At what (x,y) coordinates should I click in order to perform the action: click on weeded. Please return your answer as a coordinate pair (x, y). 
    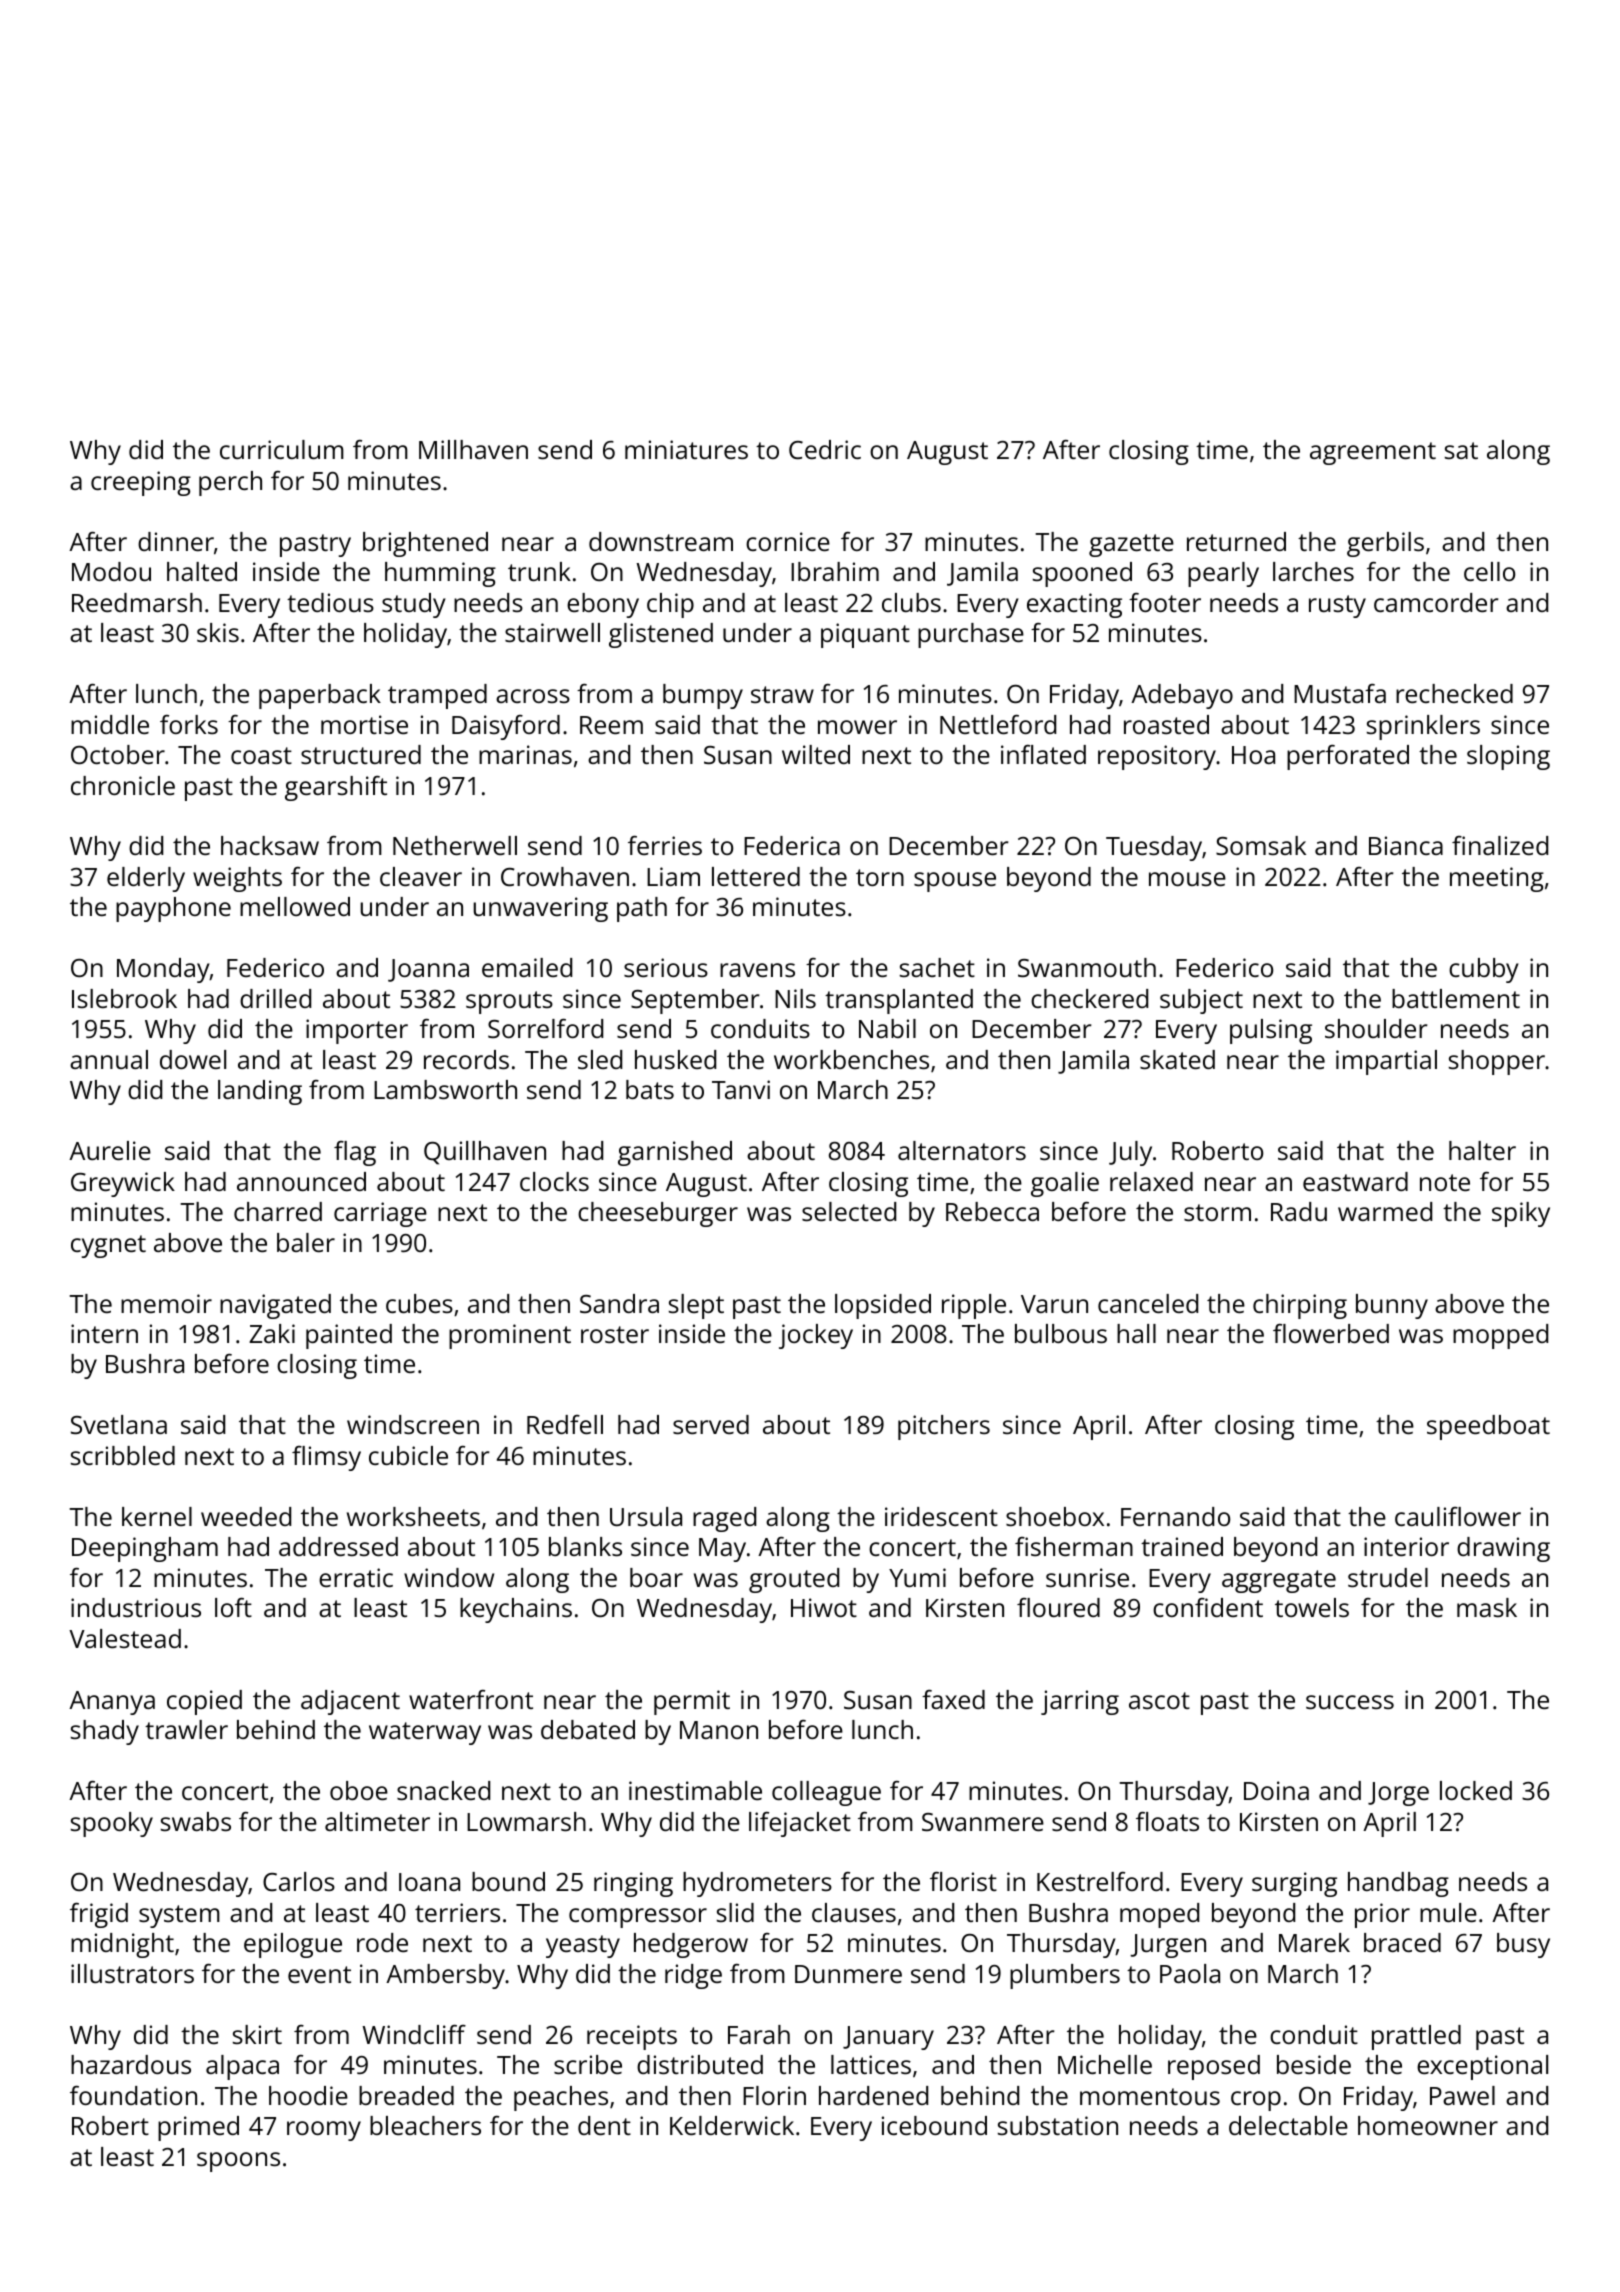
    Looking at the image, I should click on (246, 1516).
